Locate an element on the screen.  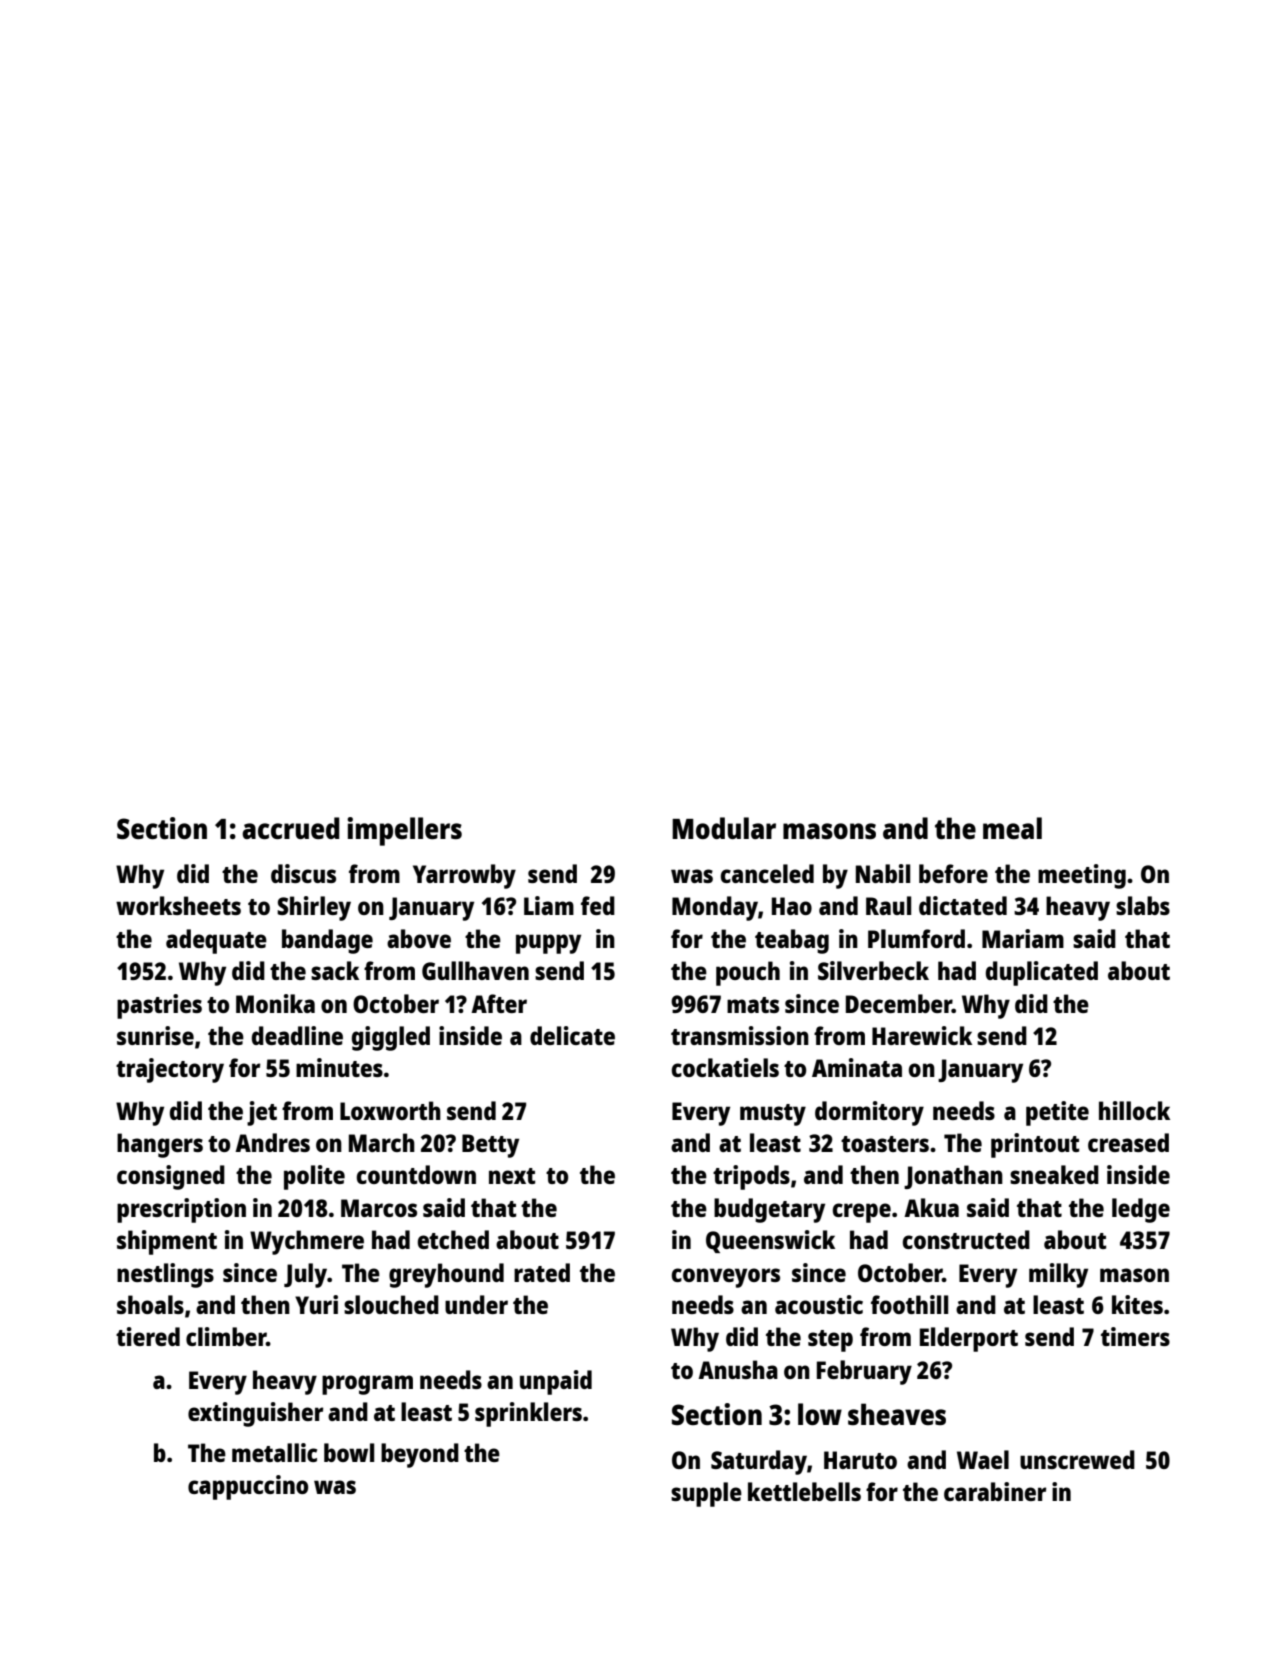
carabiner is located at coordinates (995, 1491).
